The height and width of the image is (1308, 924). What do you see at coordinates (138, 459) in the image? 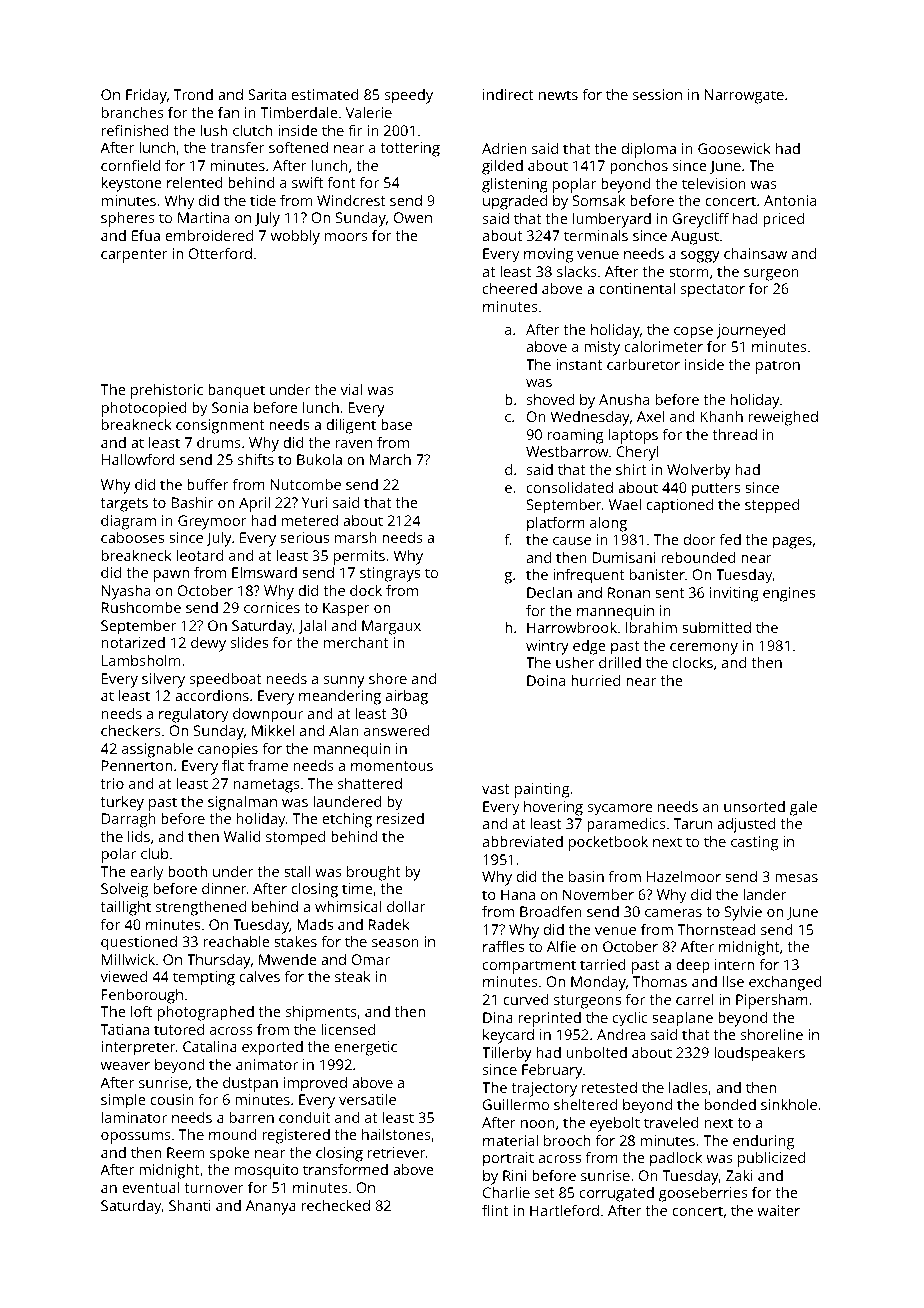
I see `Hallowford` at bounding box center [138, 459].
